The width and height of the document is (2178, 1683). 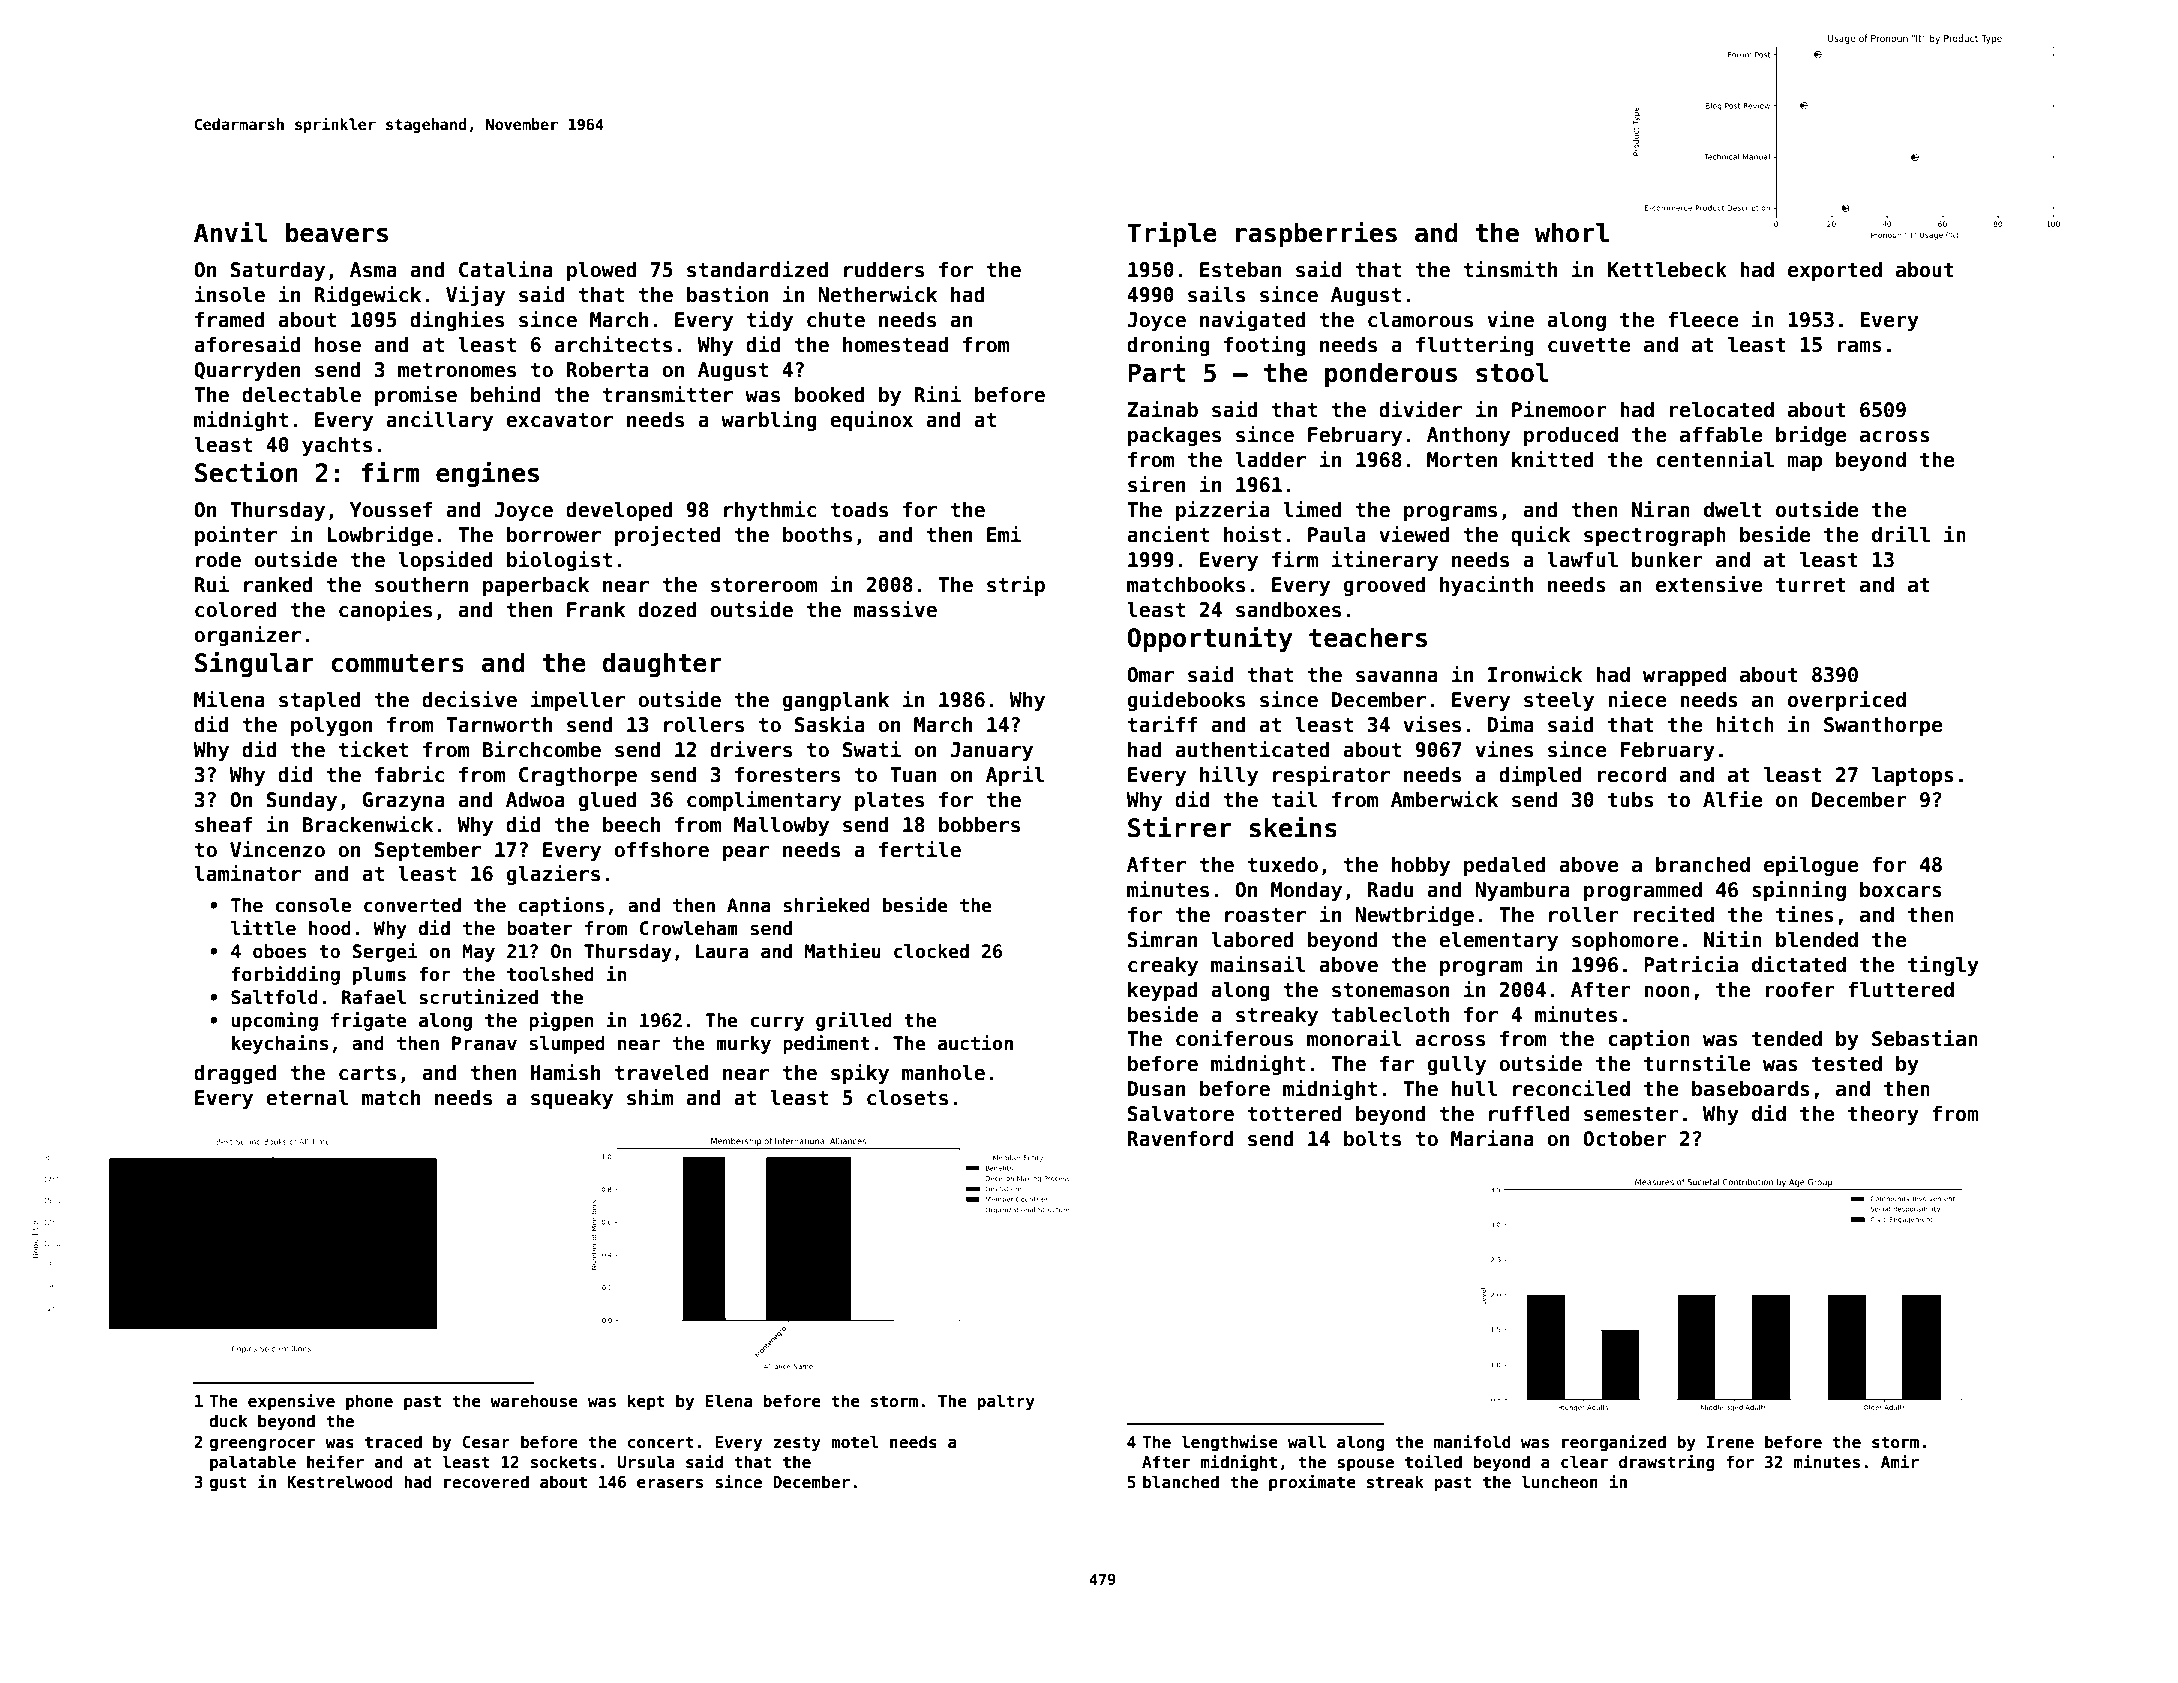 What do you see at coordinates (1589, 345) in the document?
I see `cuvette` at bounding box center [1589, 345].
